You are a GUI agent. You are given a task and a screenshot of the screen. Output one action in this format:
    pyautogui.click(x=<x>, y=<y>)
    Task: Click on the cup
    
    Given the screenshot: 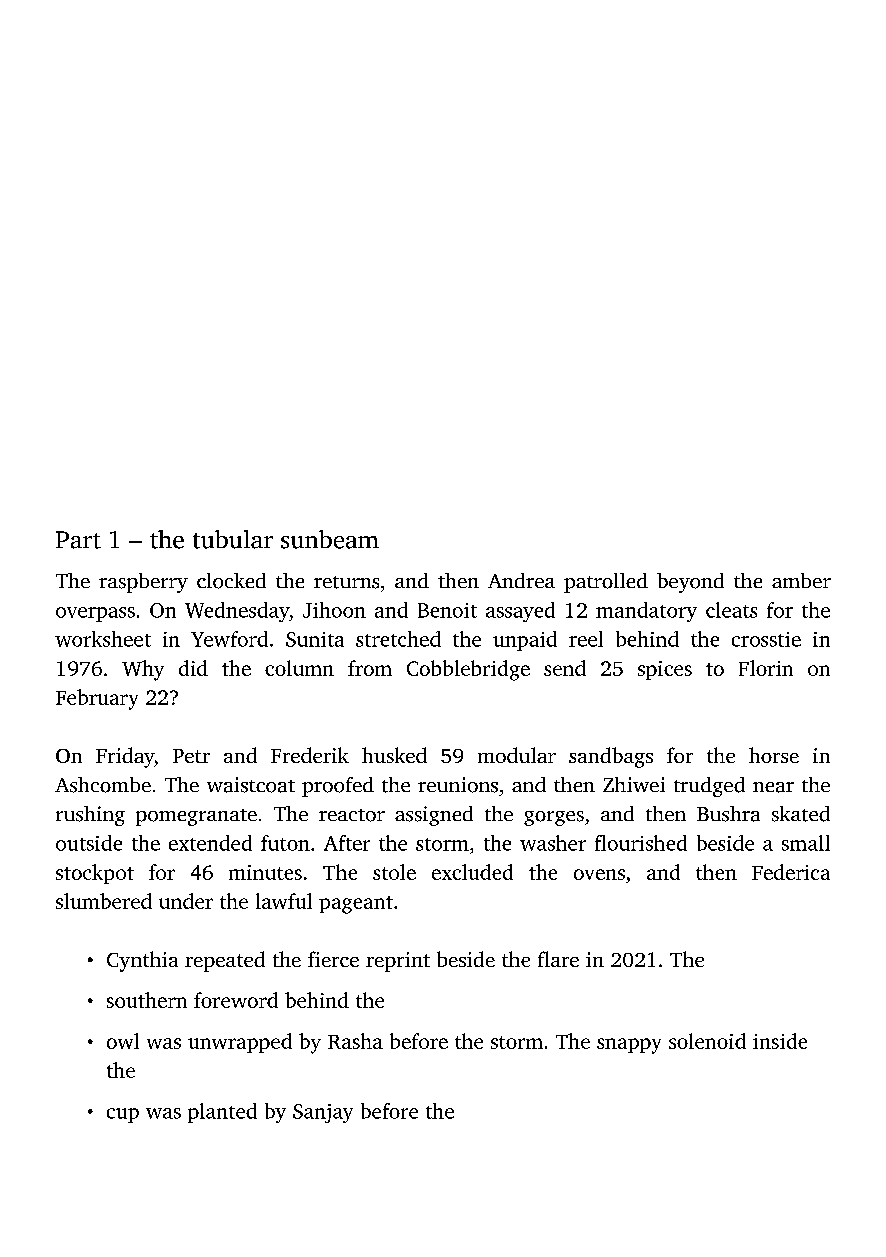 What is the action you would take?
    pyautogui.click(x=123, y=1115)
